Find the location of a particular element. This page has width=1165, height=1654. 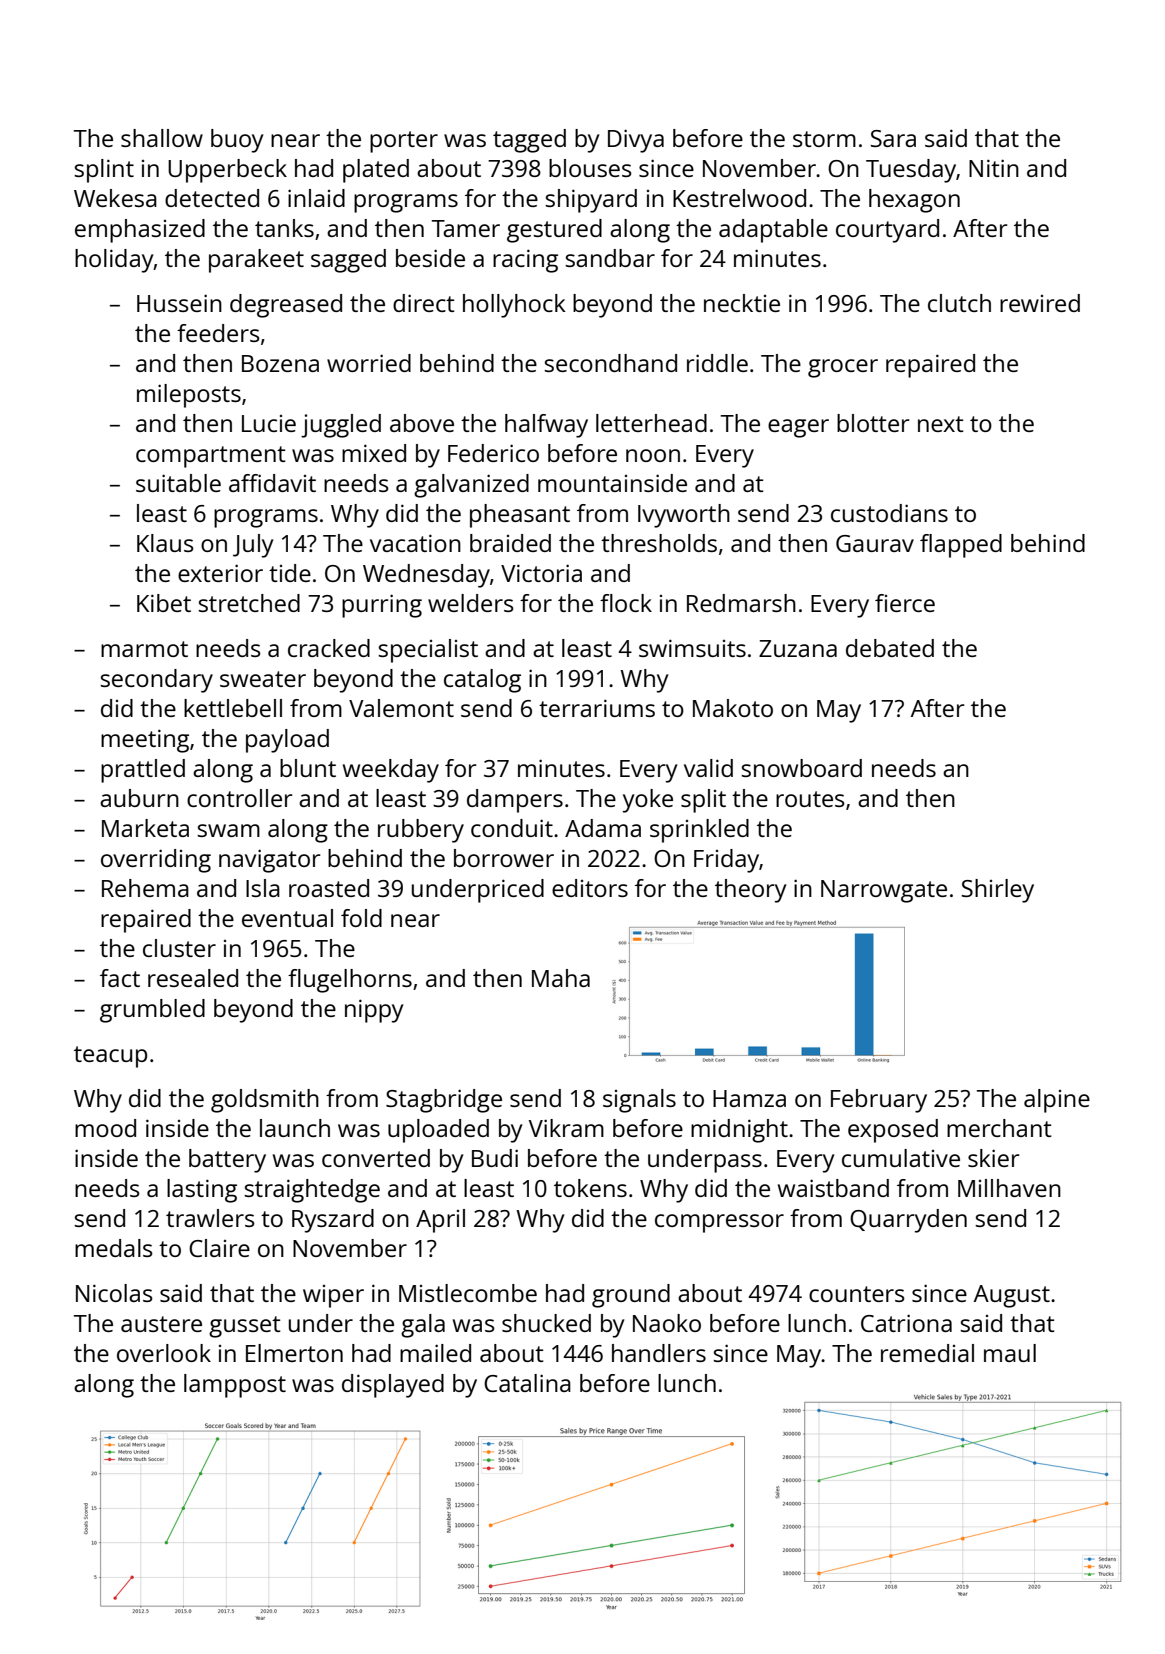

Narrowgate is located at coordinates (884, 891).
